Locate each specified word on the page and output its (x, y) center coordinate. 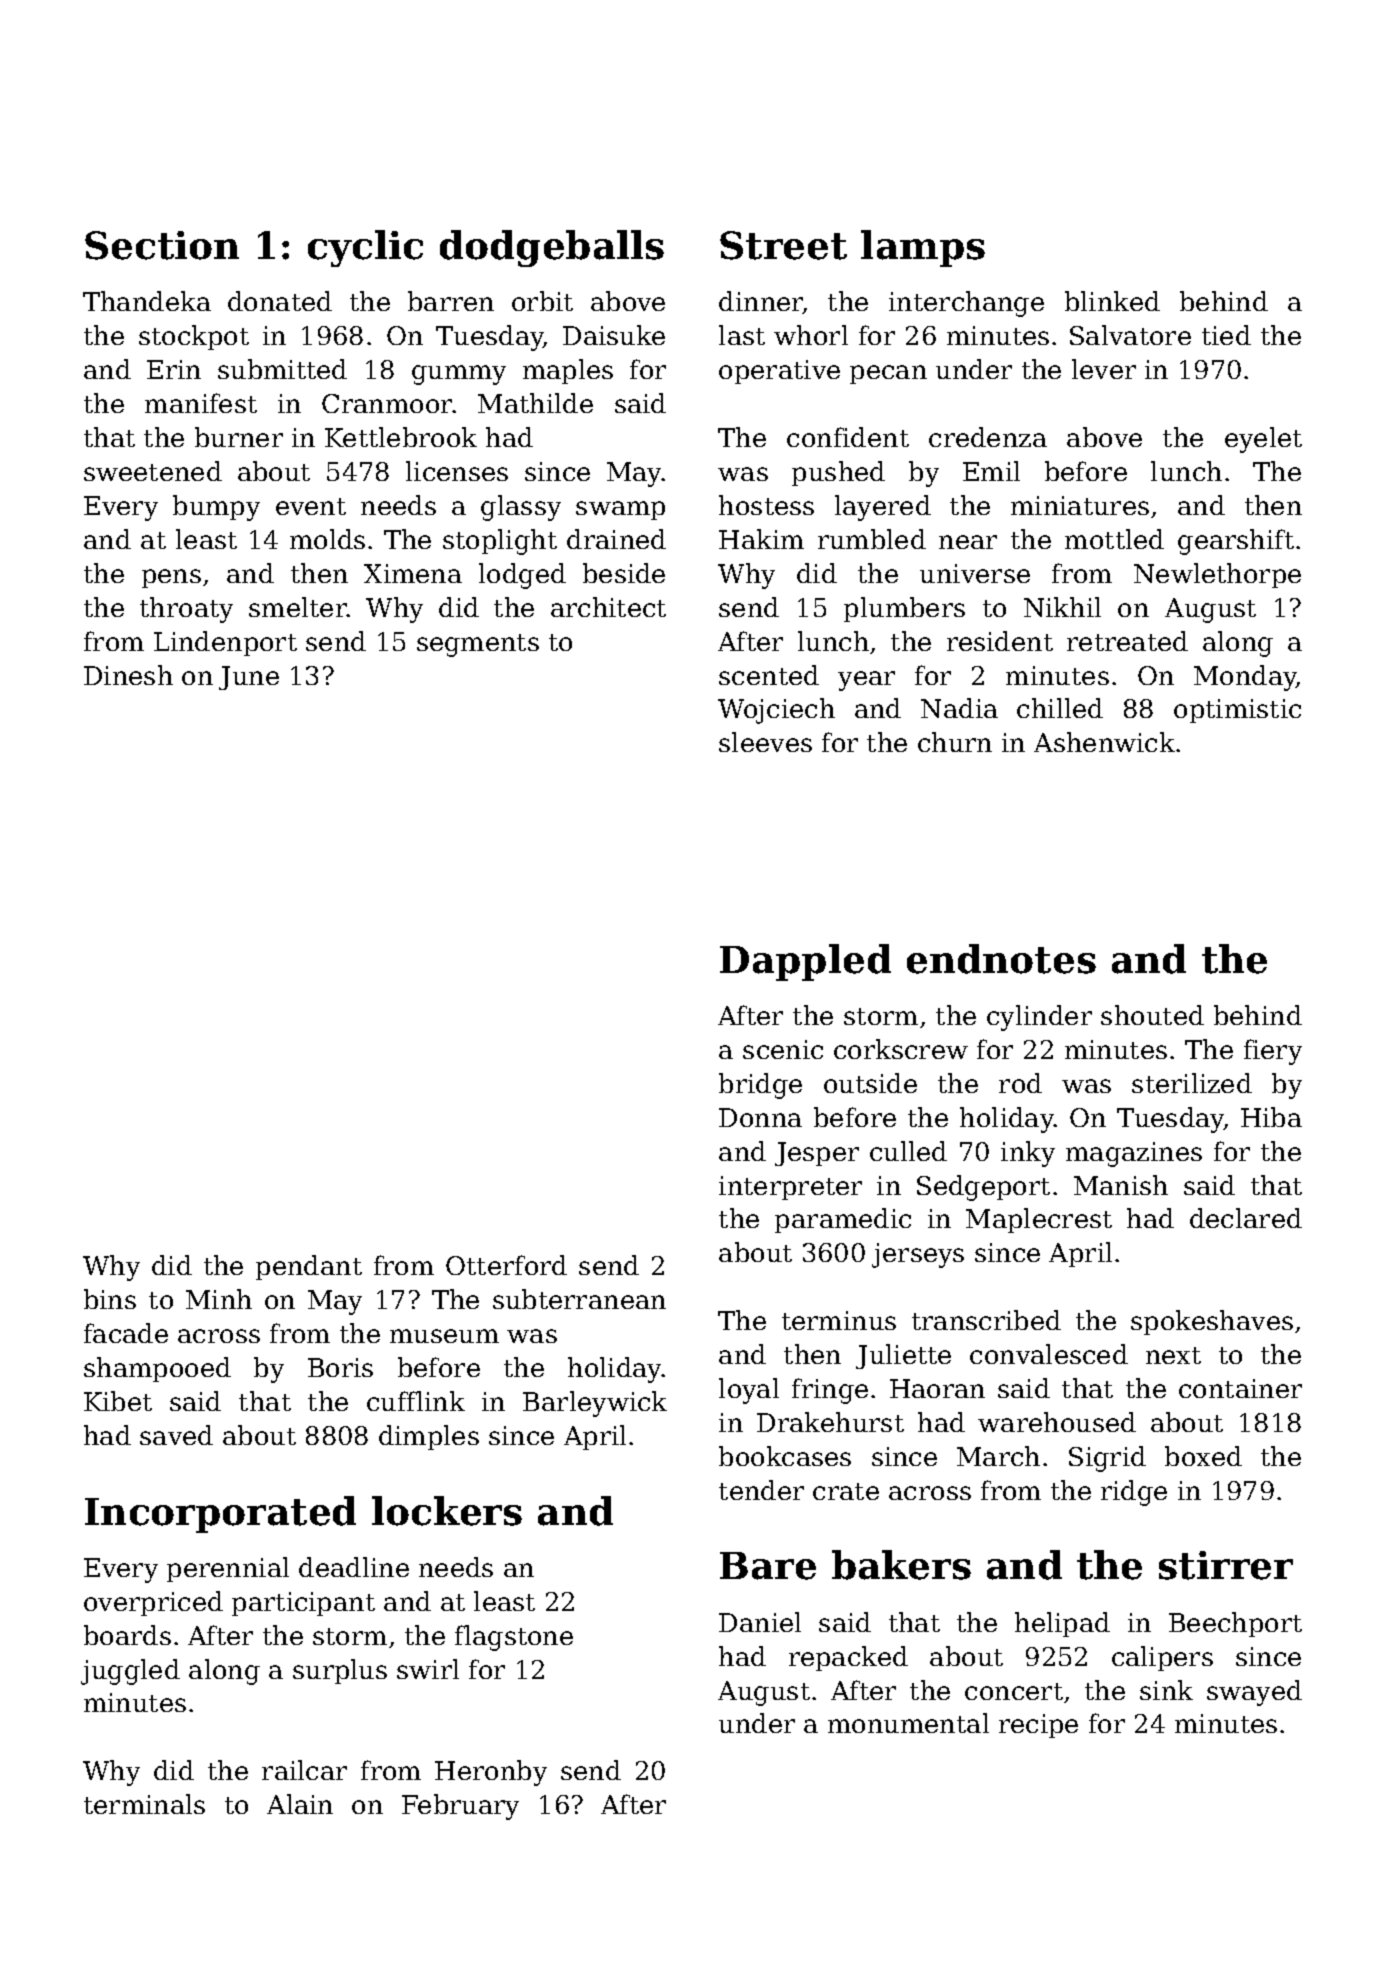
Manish (1121, 1185)
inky (1028, 1154)
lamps (923, 248)
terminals (144, 1804)
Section (162, 245)
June (249, 678)
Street (783, 245)
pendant (309, 1267)
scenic (783, 1049)
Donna (760, 1117)
